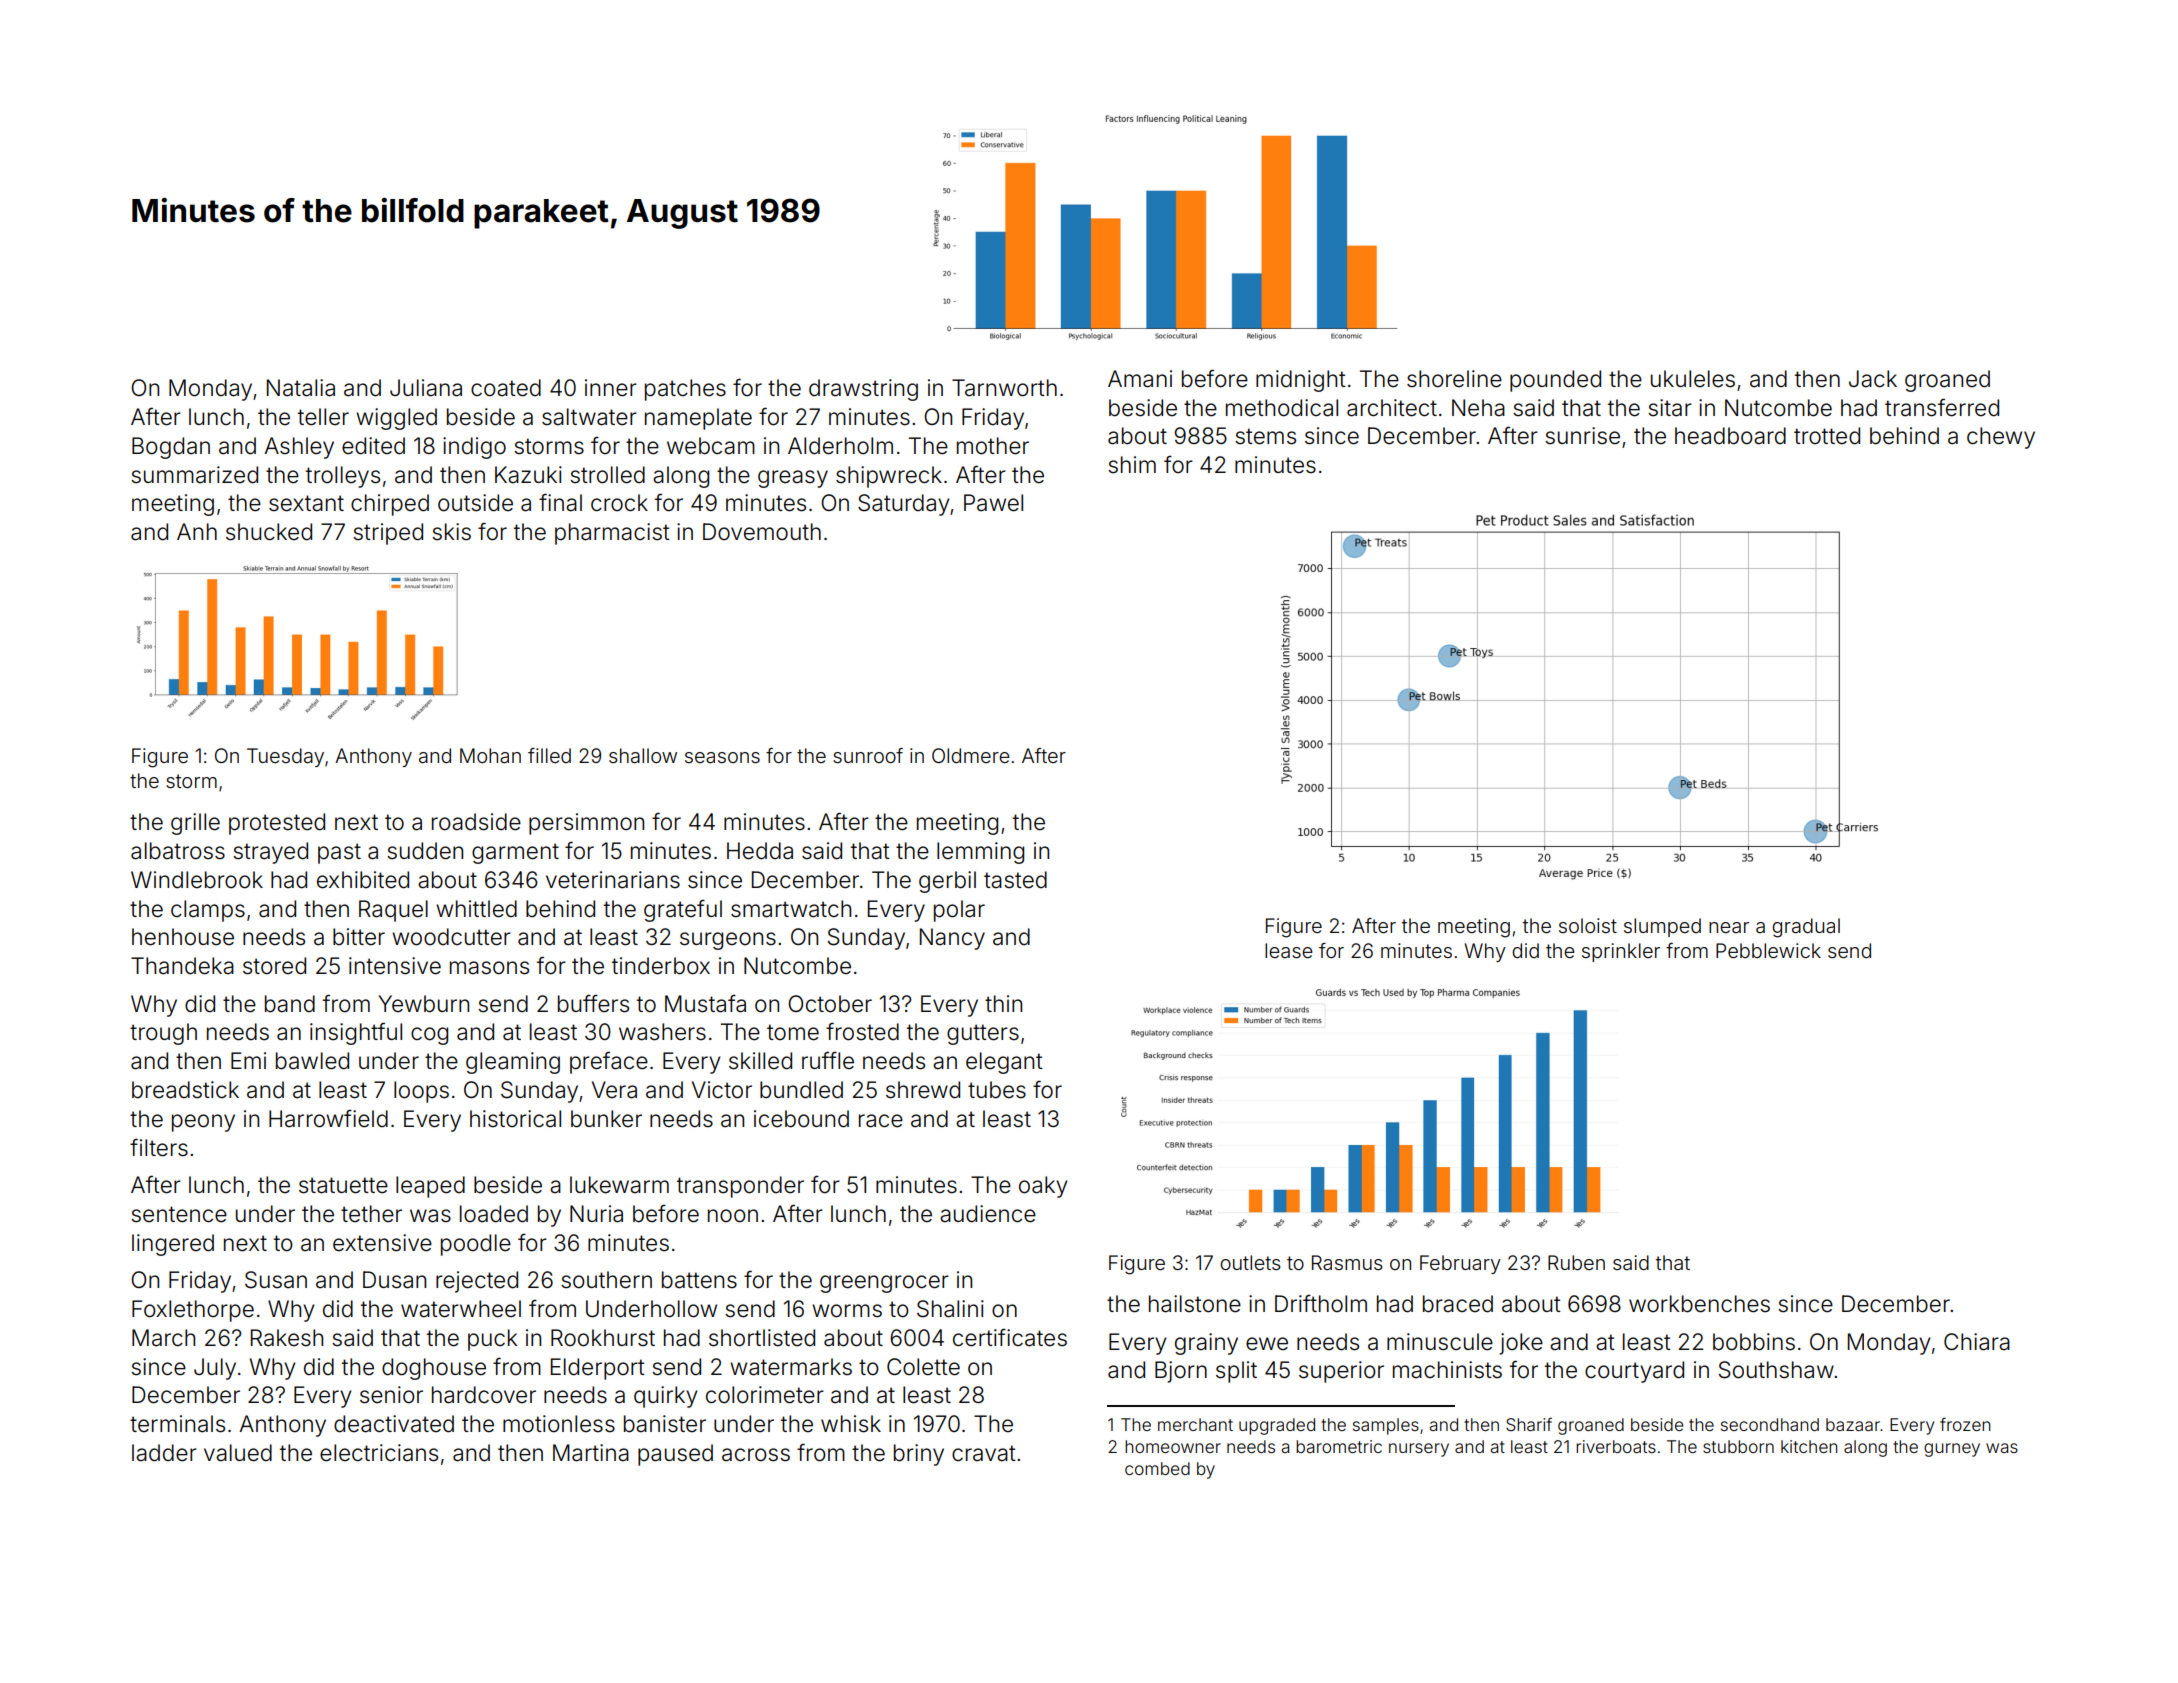 The width and height of the screenshot is (2178, 1683). I want to click on Natalia, so click(301, 388).
